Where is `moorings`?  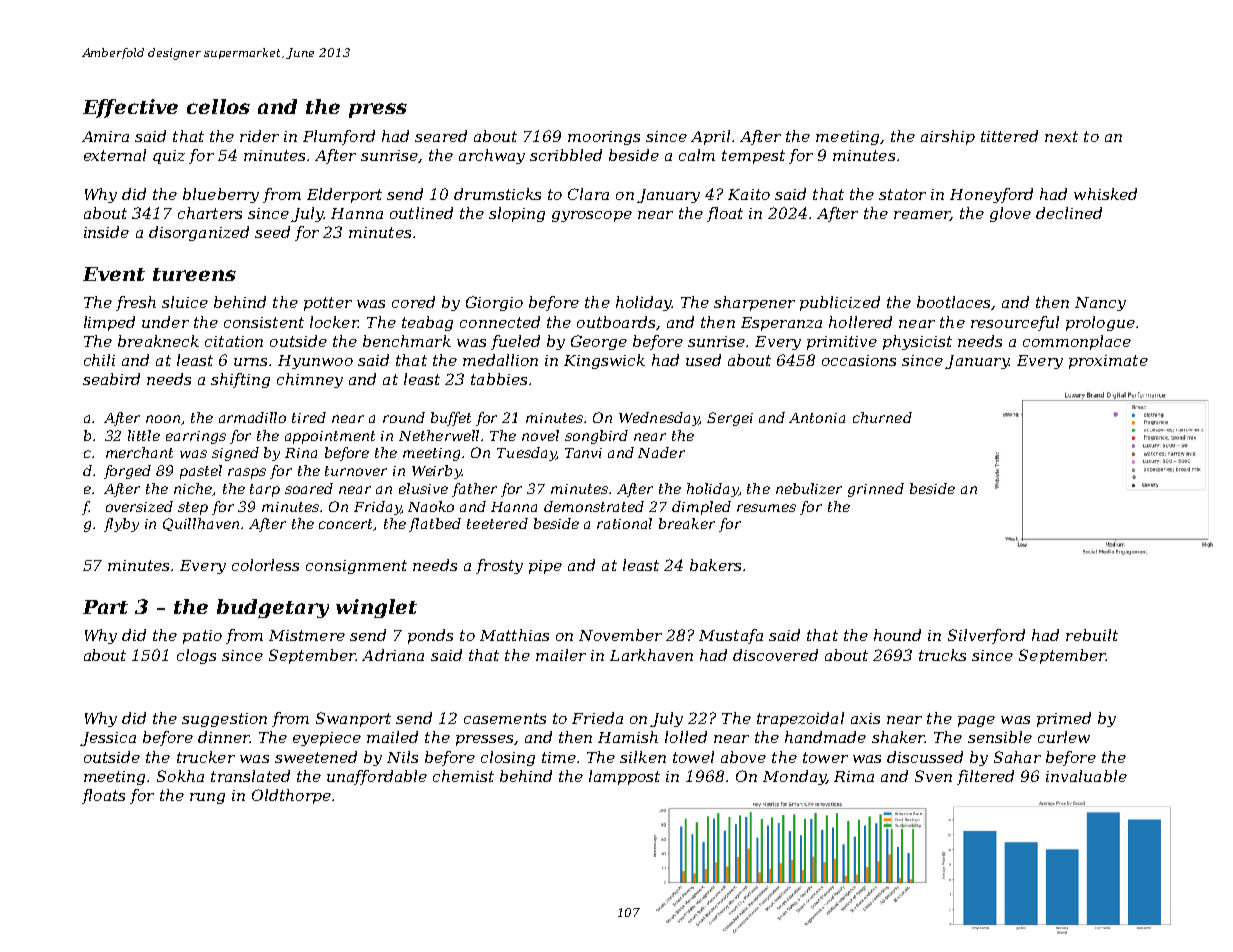 moorings is located at coordinates (604, 138).
